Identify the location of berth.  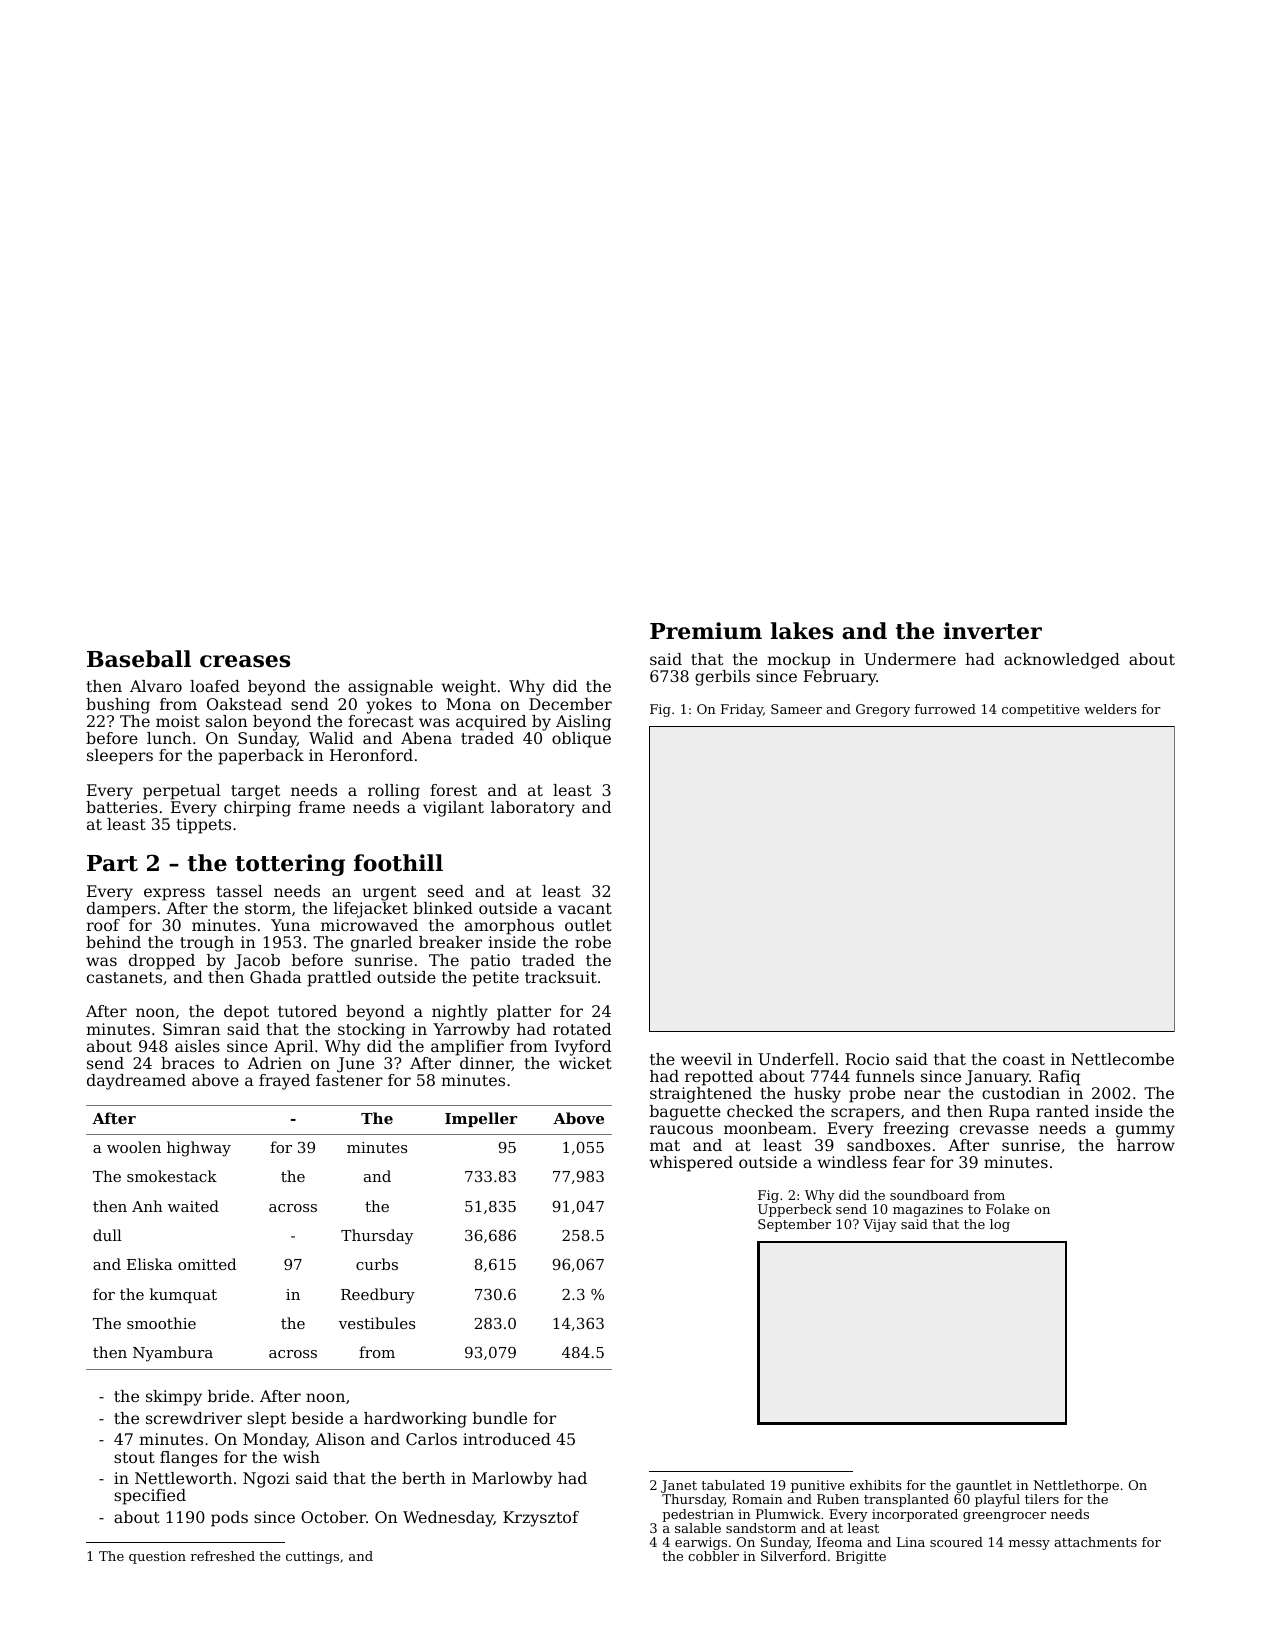
(424, 1478).
